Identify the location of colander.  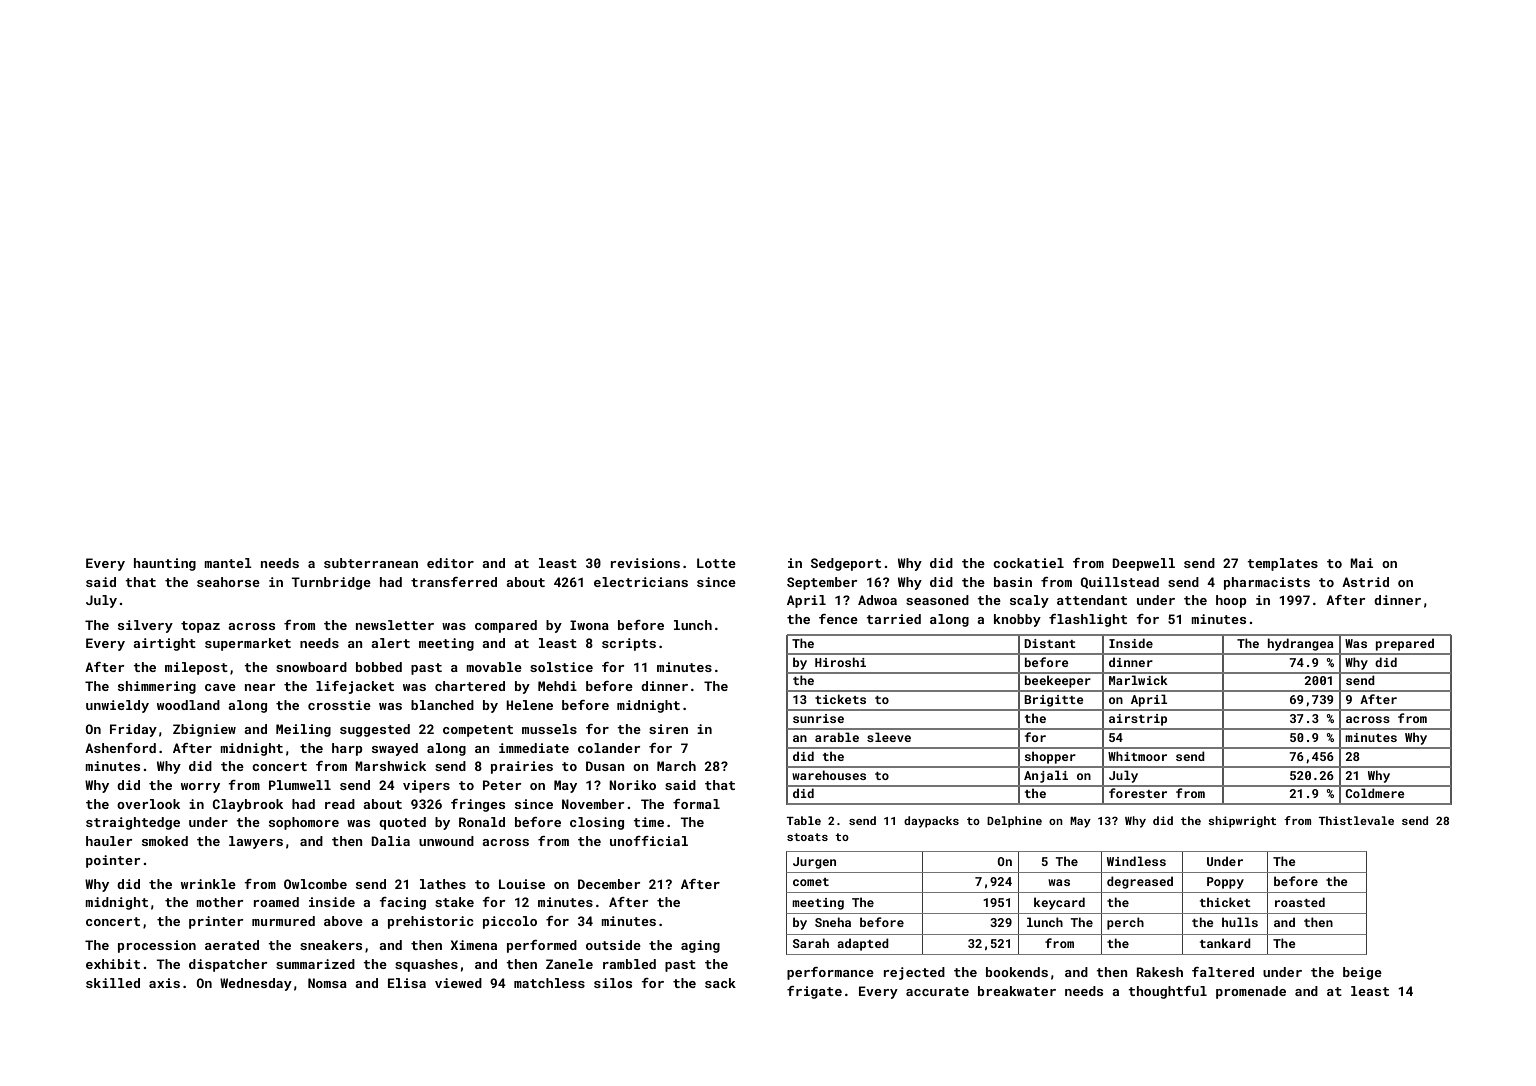
(609, 748).
